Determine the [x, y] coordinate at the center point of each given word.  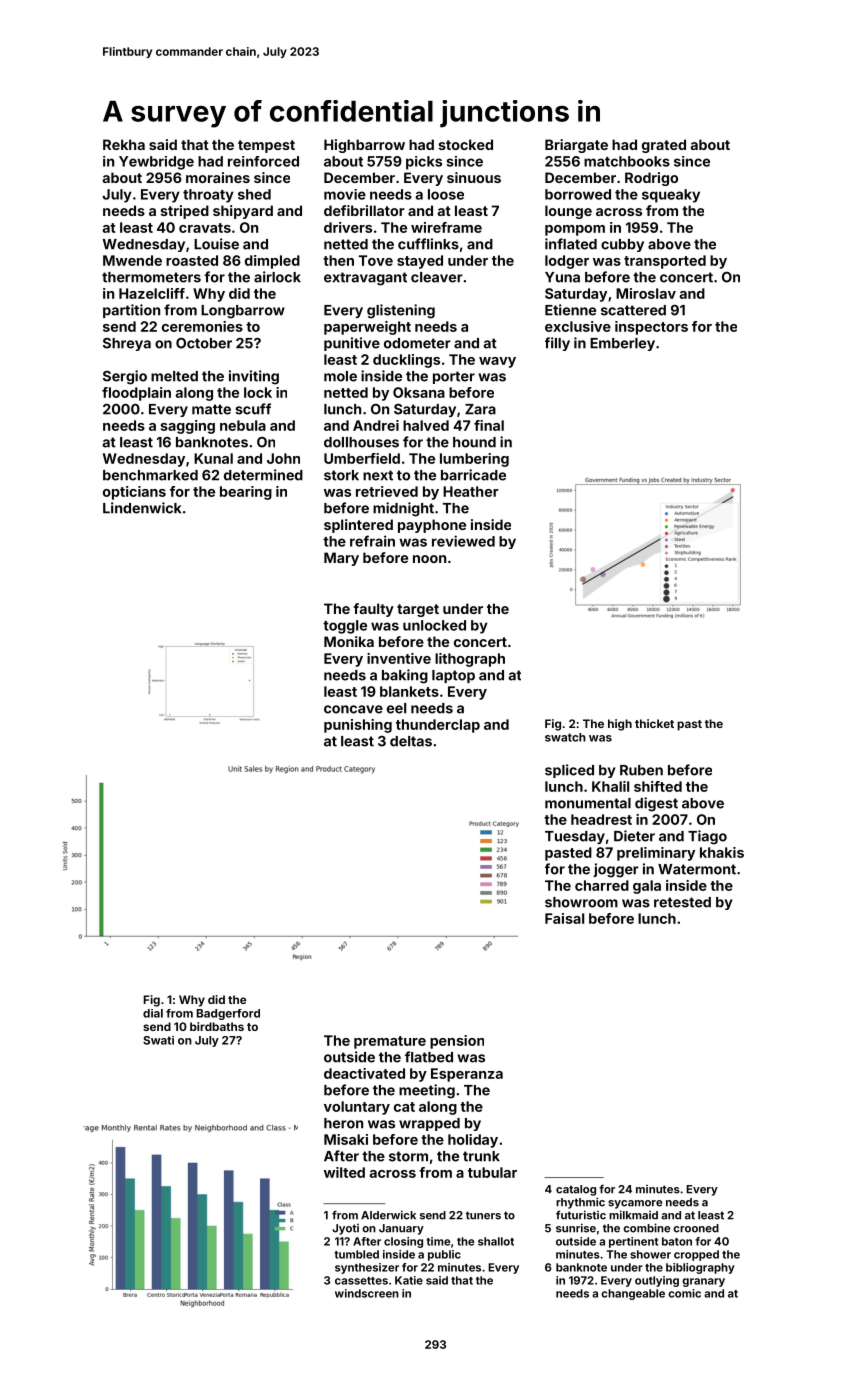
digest [656, 804]
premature [390, 1042]
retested [682, 902]
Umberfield [362, 458]
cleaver [437, 277]
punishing [358, 726]
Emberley [622, 344]
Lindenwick [142, 508]
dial [153, 1013]
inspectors [651, 328]
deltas [411, 741]
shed [254, 194]
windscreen [367, 1293]
